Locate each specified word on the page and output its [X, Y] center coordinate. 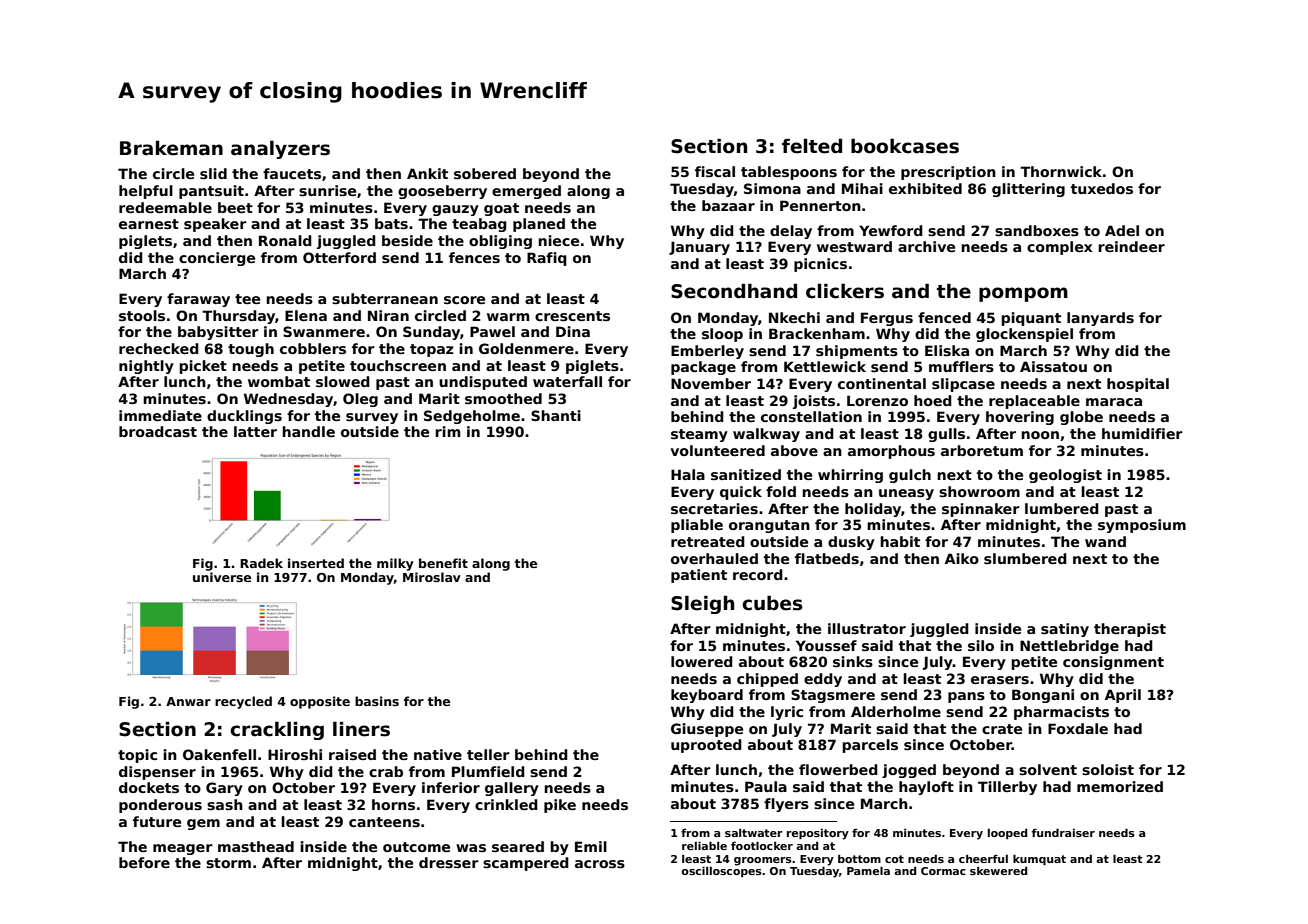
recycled [243, 702]
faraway [198, 300]
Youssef [826, 645]
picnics [820, 265]
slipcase [963, 385]
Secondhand [734, 291]
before [144, 862]
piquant [1031, 319]
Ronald [285, 240]
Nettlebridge [1069, 647]
